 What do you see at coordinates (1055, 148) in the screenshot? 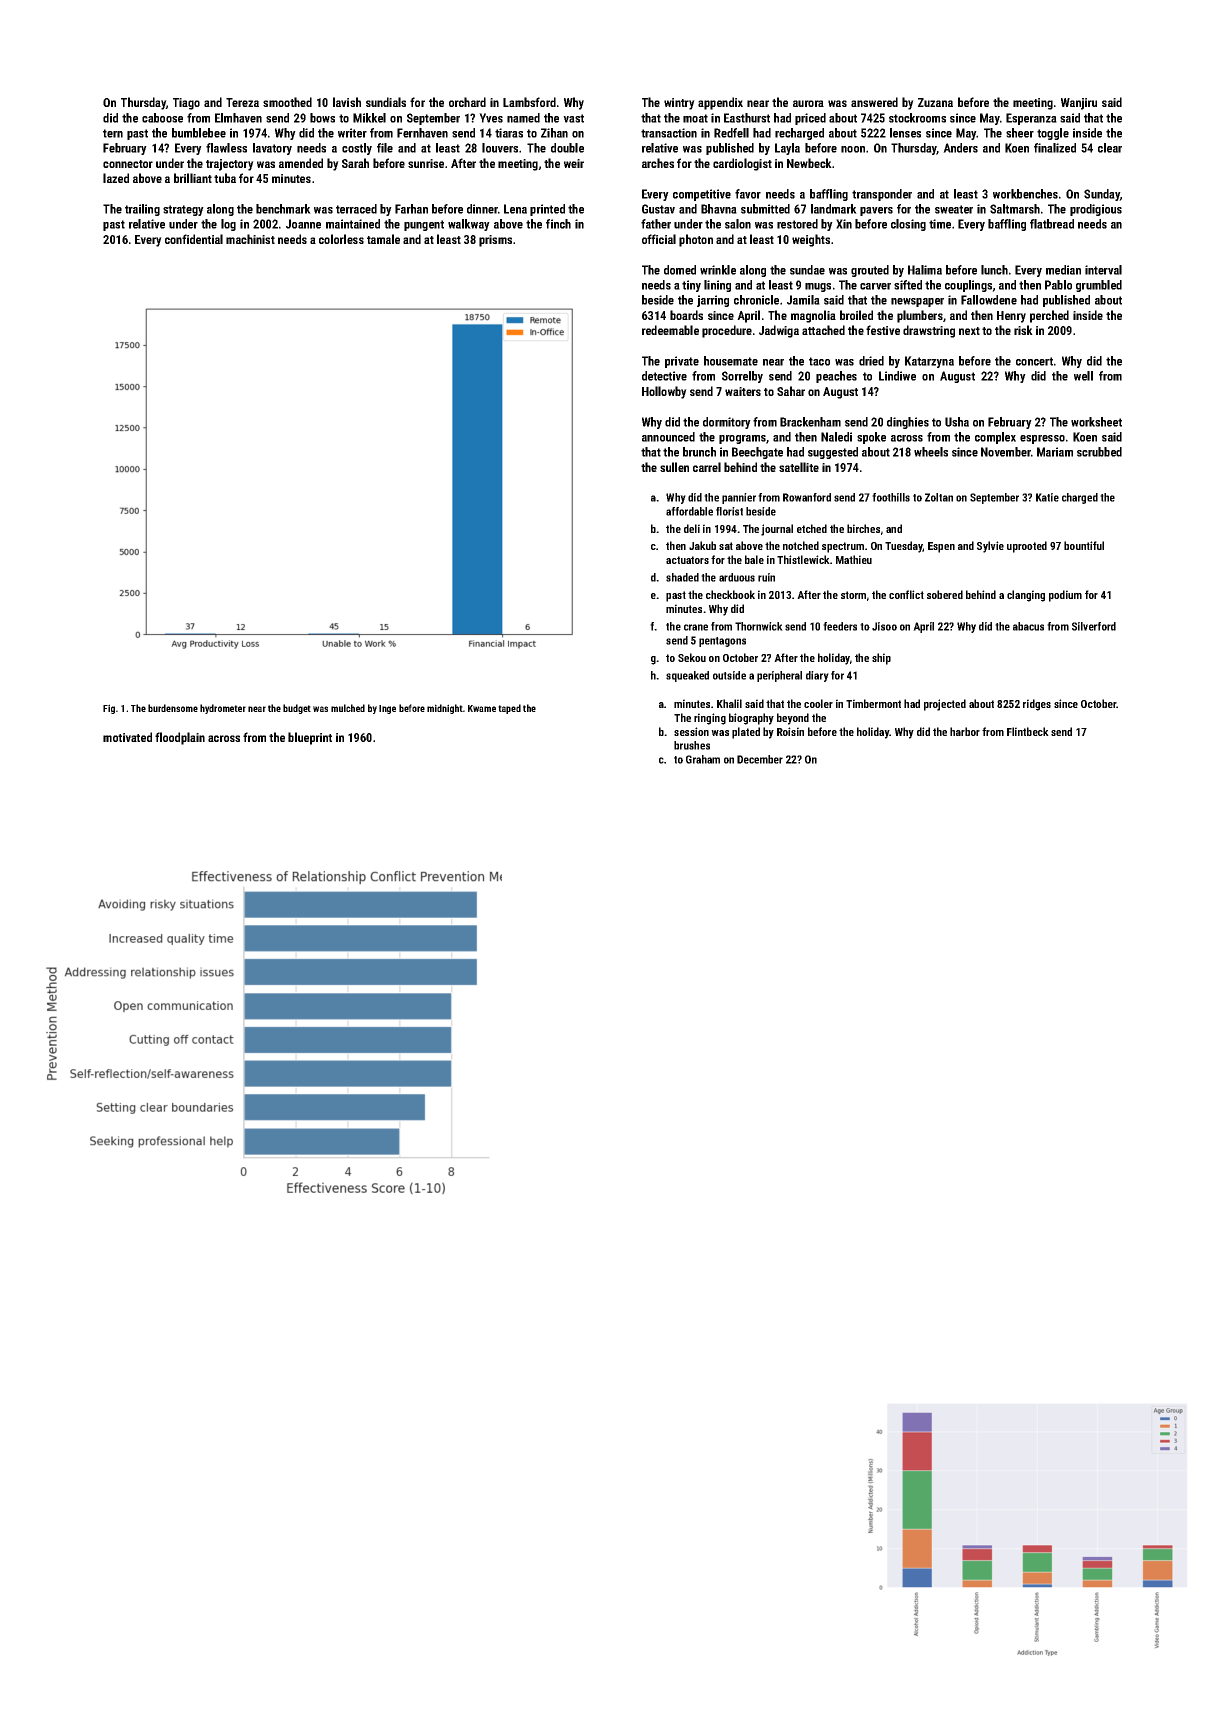
I see `finalized` at bounding box center [1055, 148].
